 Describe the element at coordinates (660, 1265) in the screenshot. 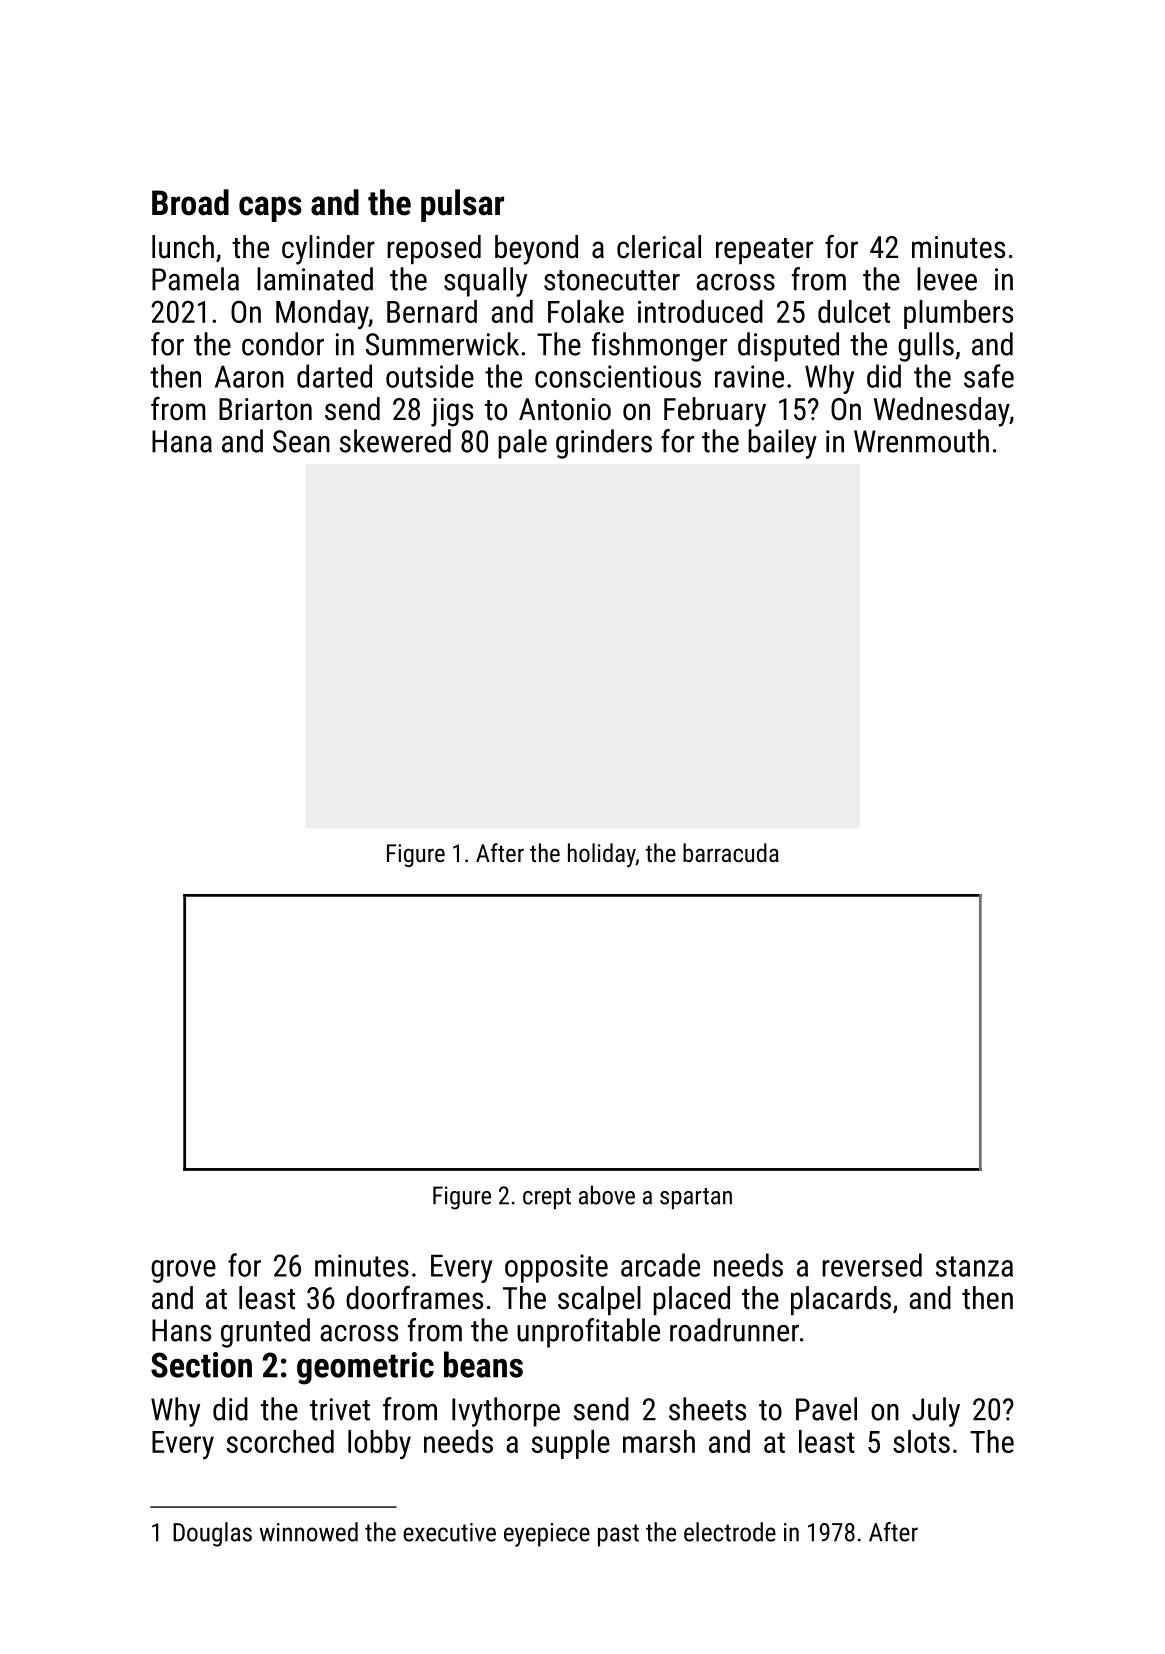

I see `arcade` at that location.
